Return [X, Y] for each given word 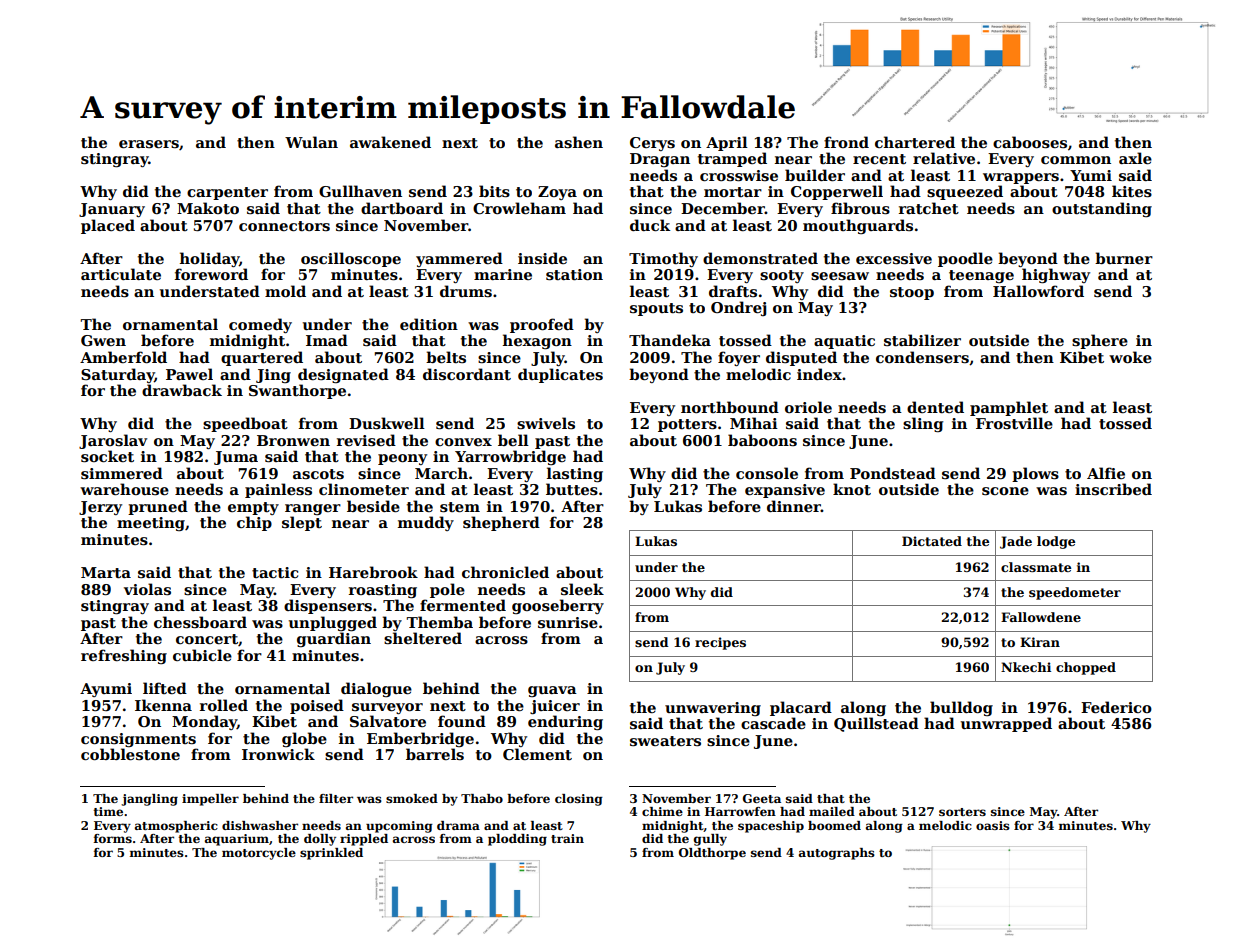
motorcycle [259, 854]
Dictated [932, 541]
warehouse [124, 489]
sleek [582, 589]
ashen [579, 142]
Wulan [311, 142]
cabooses [1030, 142]
